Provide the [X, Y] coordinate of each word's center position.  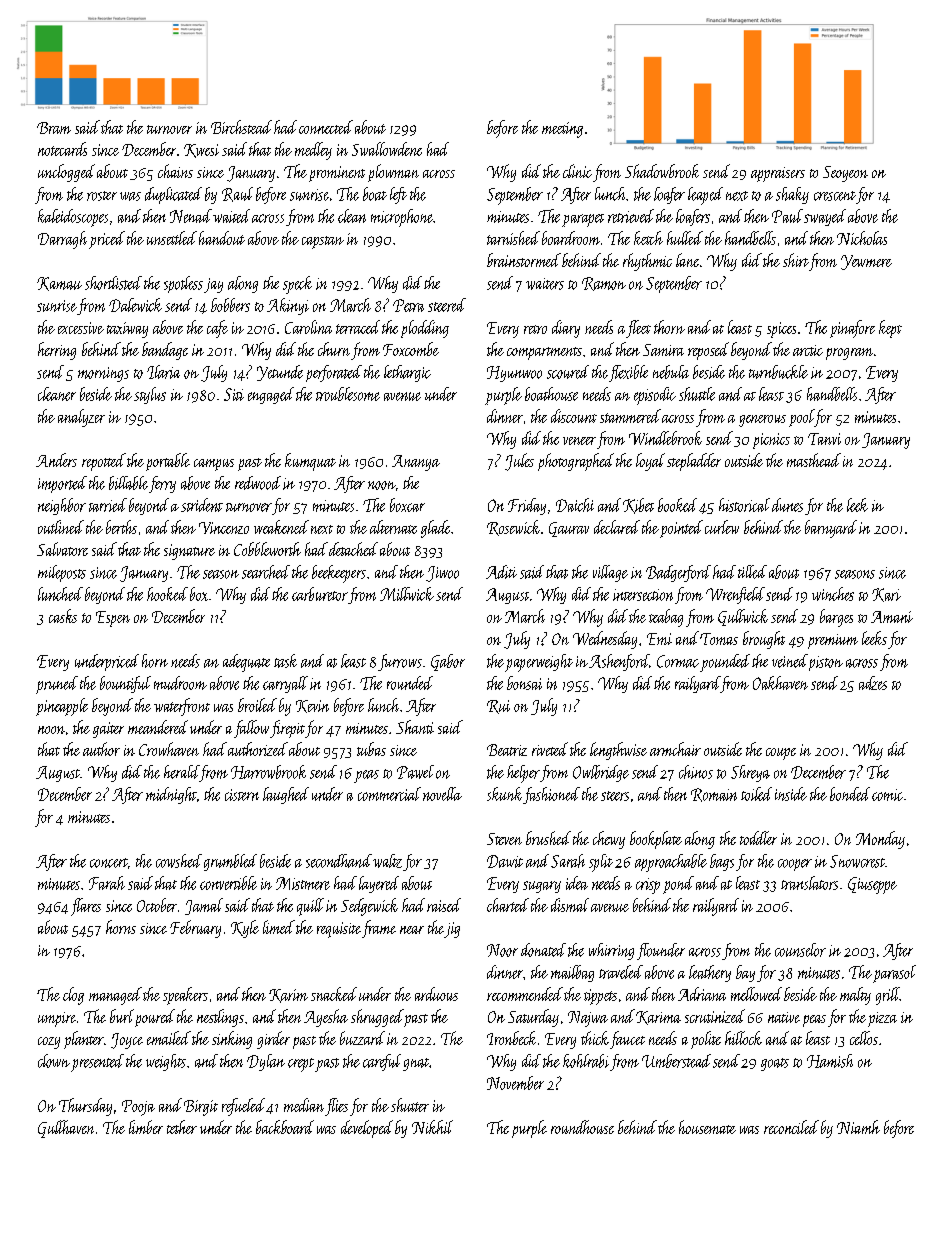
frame [379, 929]
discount [574, 416]
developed [367, 1129]
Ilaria [163, 372]
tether [182, 1127]
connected [326, 127]
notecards [62, 149]
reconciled [791, 1127]
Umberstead [676, 1061]
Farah [107, 883]
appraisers [778, 174]
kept [890, 329]
